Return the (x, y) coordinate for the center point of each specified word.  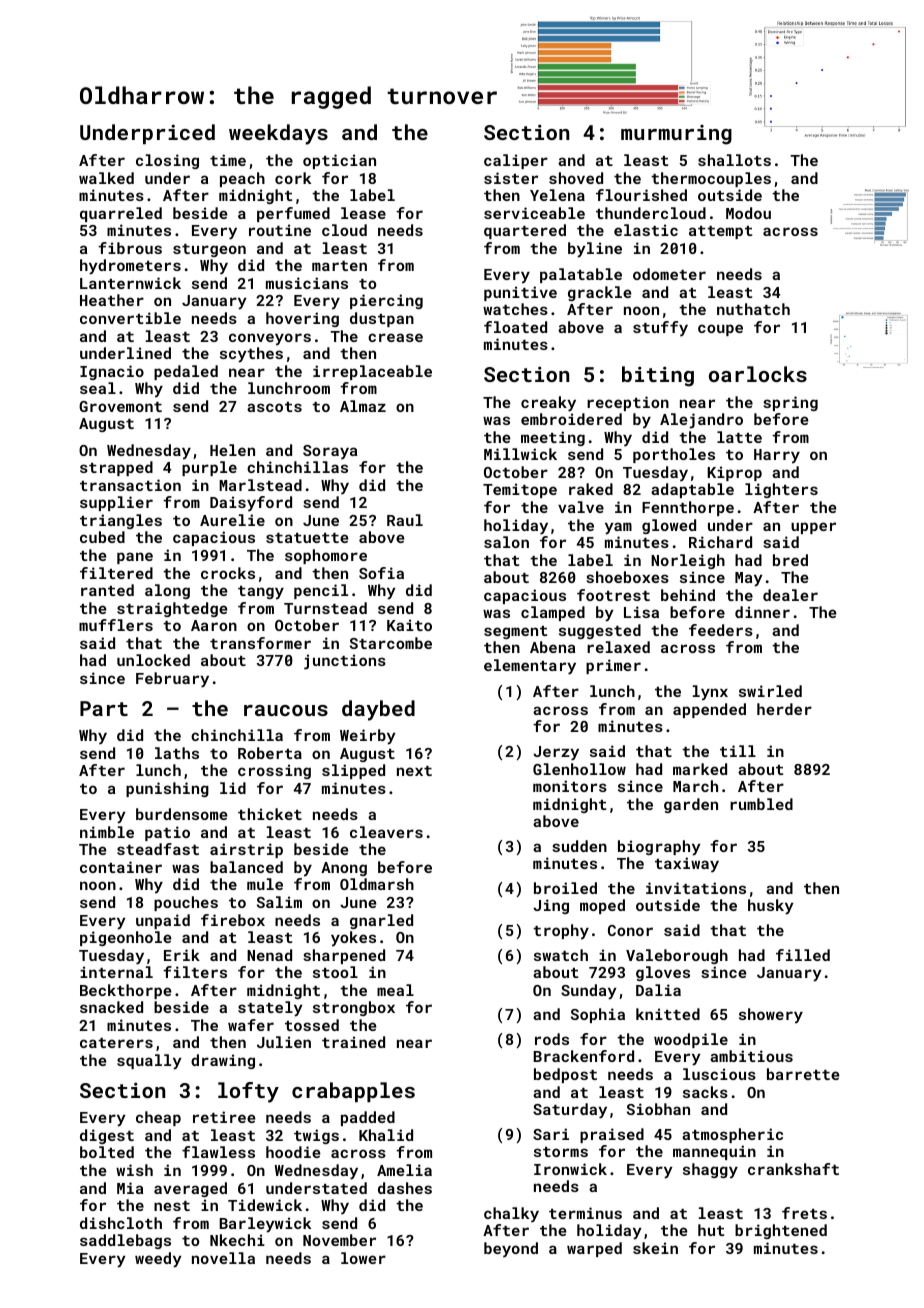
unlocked (153, 660)
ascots (274, 407)
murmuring (676, 135)
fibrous (130, 248)
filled (803, 955)
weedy (158, 1260)
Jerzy (556, 753)
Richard (720, 542)
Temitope (520, 490)
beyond (511, 1250)
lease (363, 213)
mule (265, 884)
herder (784, 709)
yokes (353, 939)
